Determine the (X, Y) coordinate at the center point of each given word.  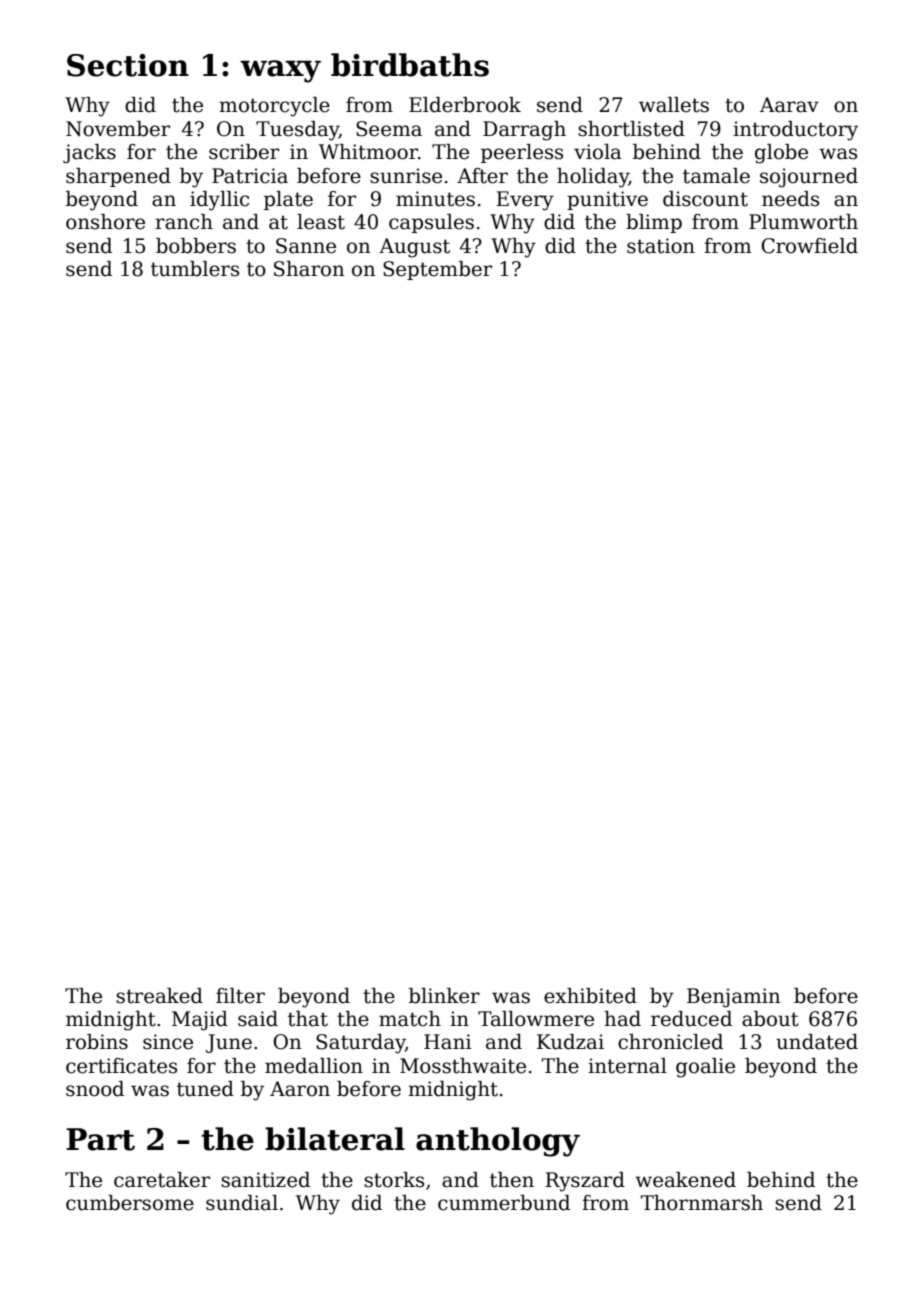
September (437, 270)
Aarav (789, 105)
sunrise (406, 176)
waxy (280, 71)
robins (97, 1042)
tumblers (195, 269)
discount (705, 199)
